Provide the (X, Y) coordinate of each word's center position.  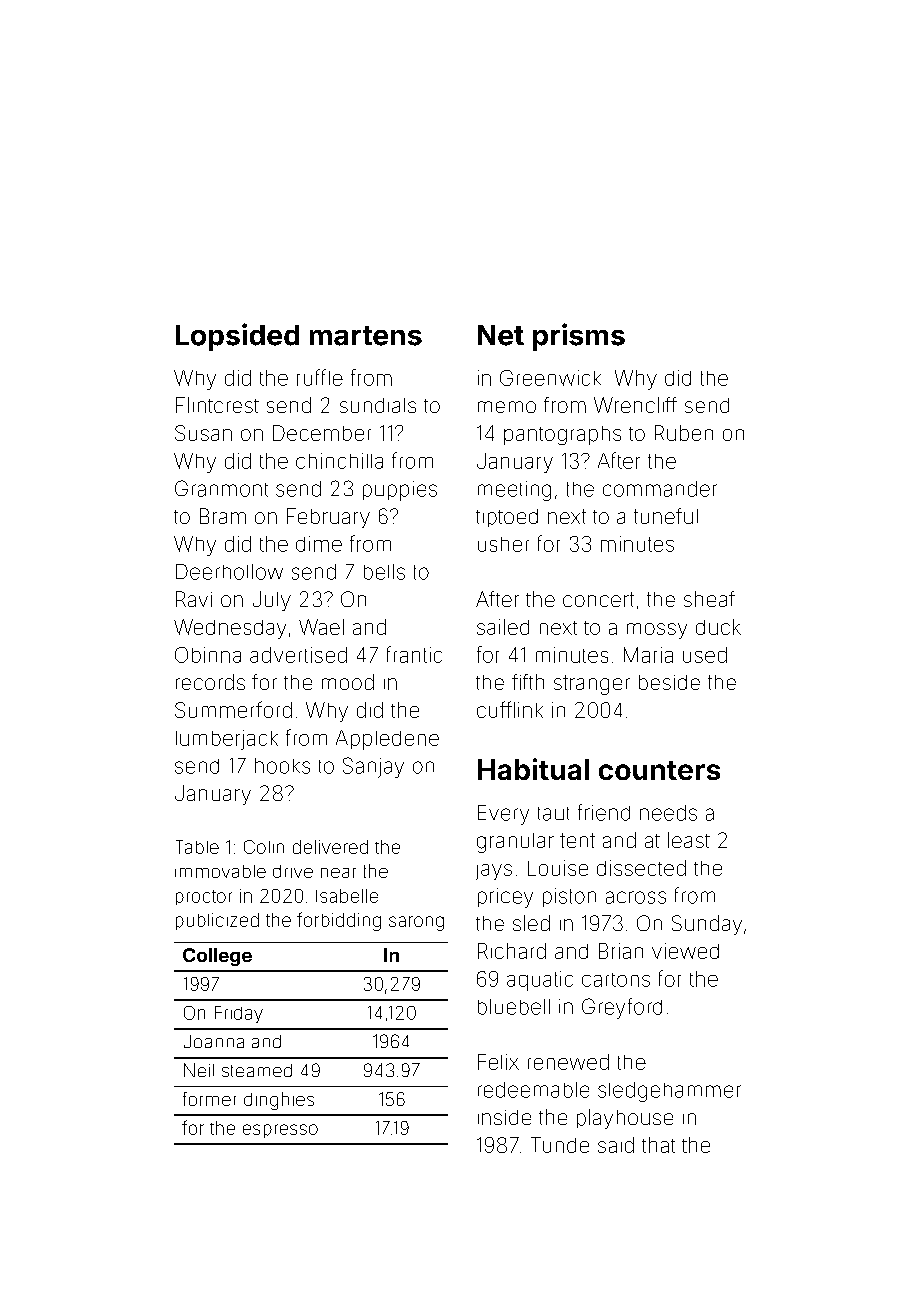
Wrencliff (635, 405)
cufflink (510, 709)
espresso (280, 1131)
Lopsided (237, 337)
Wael (321, 627)
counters (659, 770)
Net (501, 335)
